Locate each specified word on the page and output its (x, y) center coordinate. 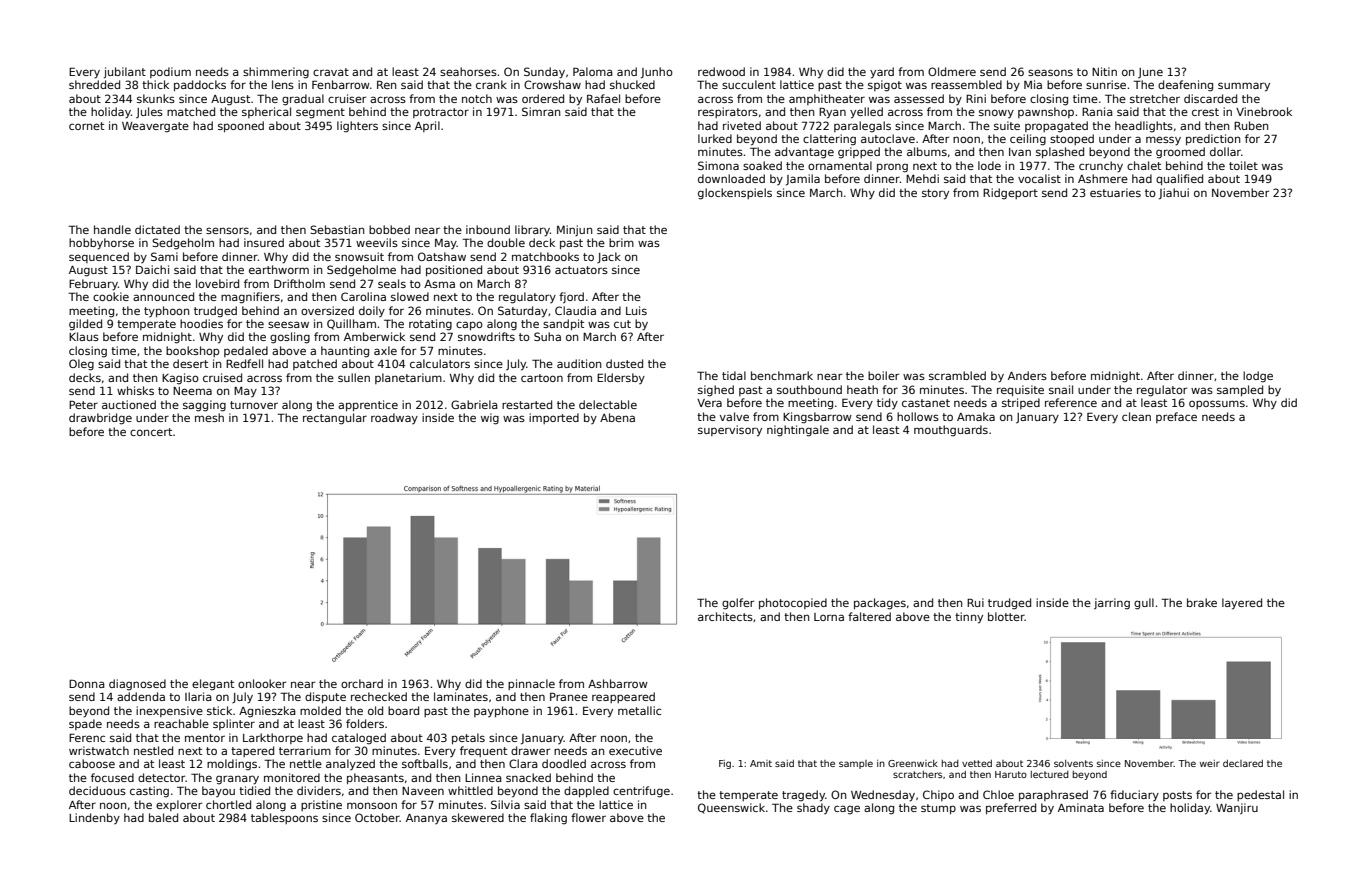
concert (151, 432)
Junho (657, 73)
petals (468, 738)
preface (1176, 417)
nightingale (798, 431)
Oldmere (952, 71)
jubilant (125, 72)
